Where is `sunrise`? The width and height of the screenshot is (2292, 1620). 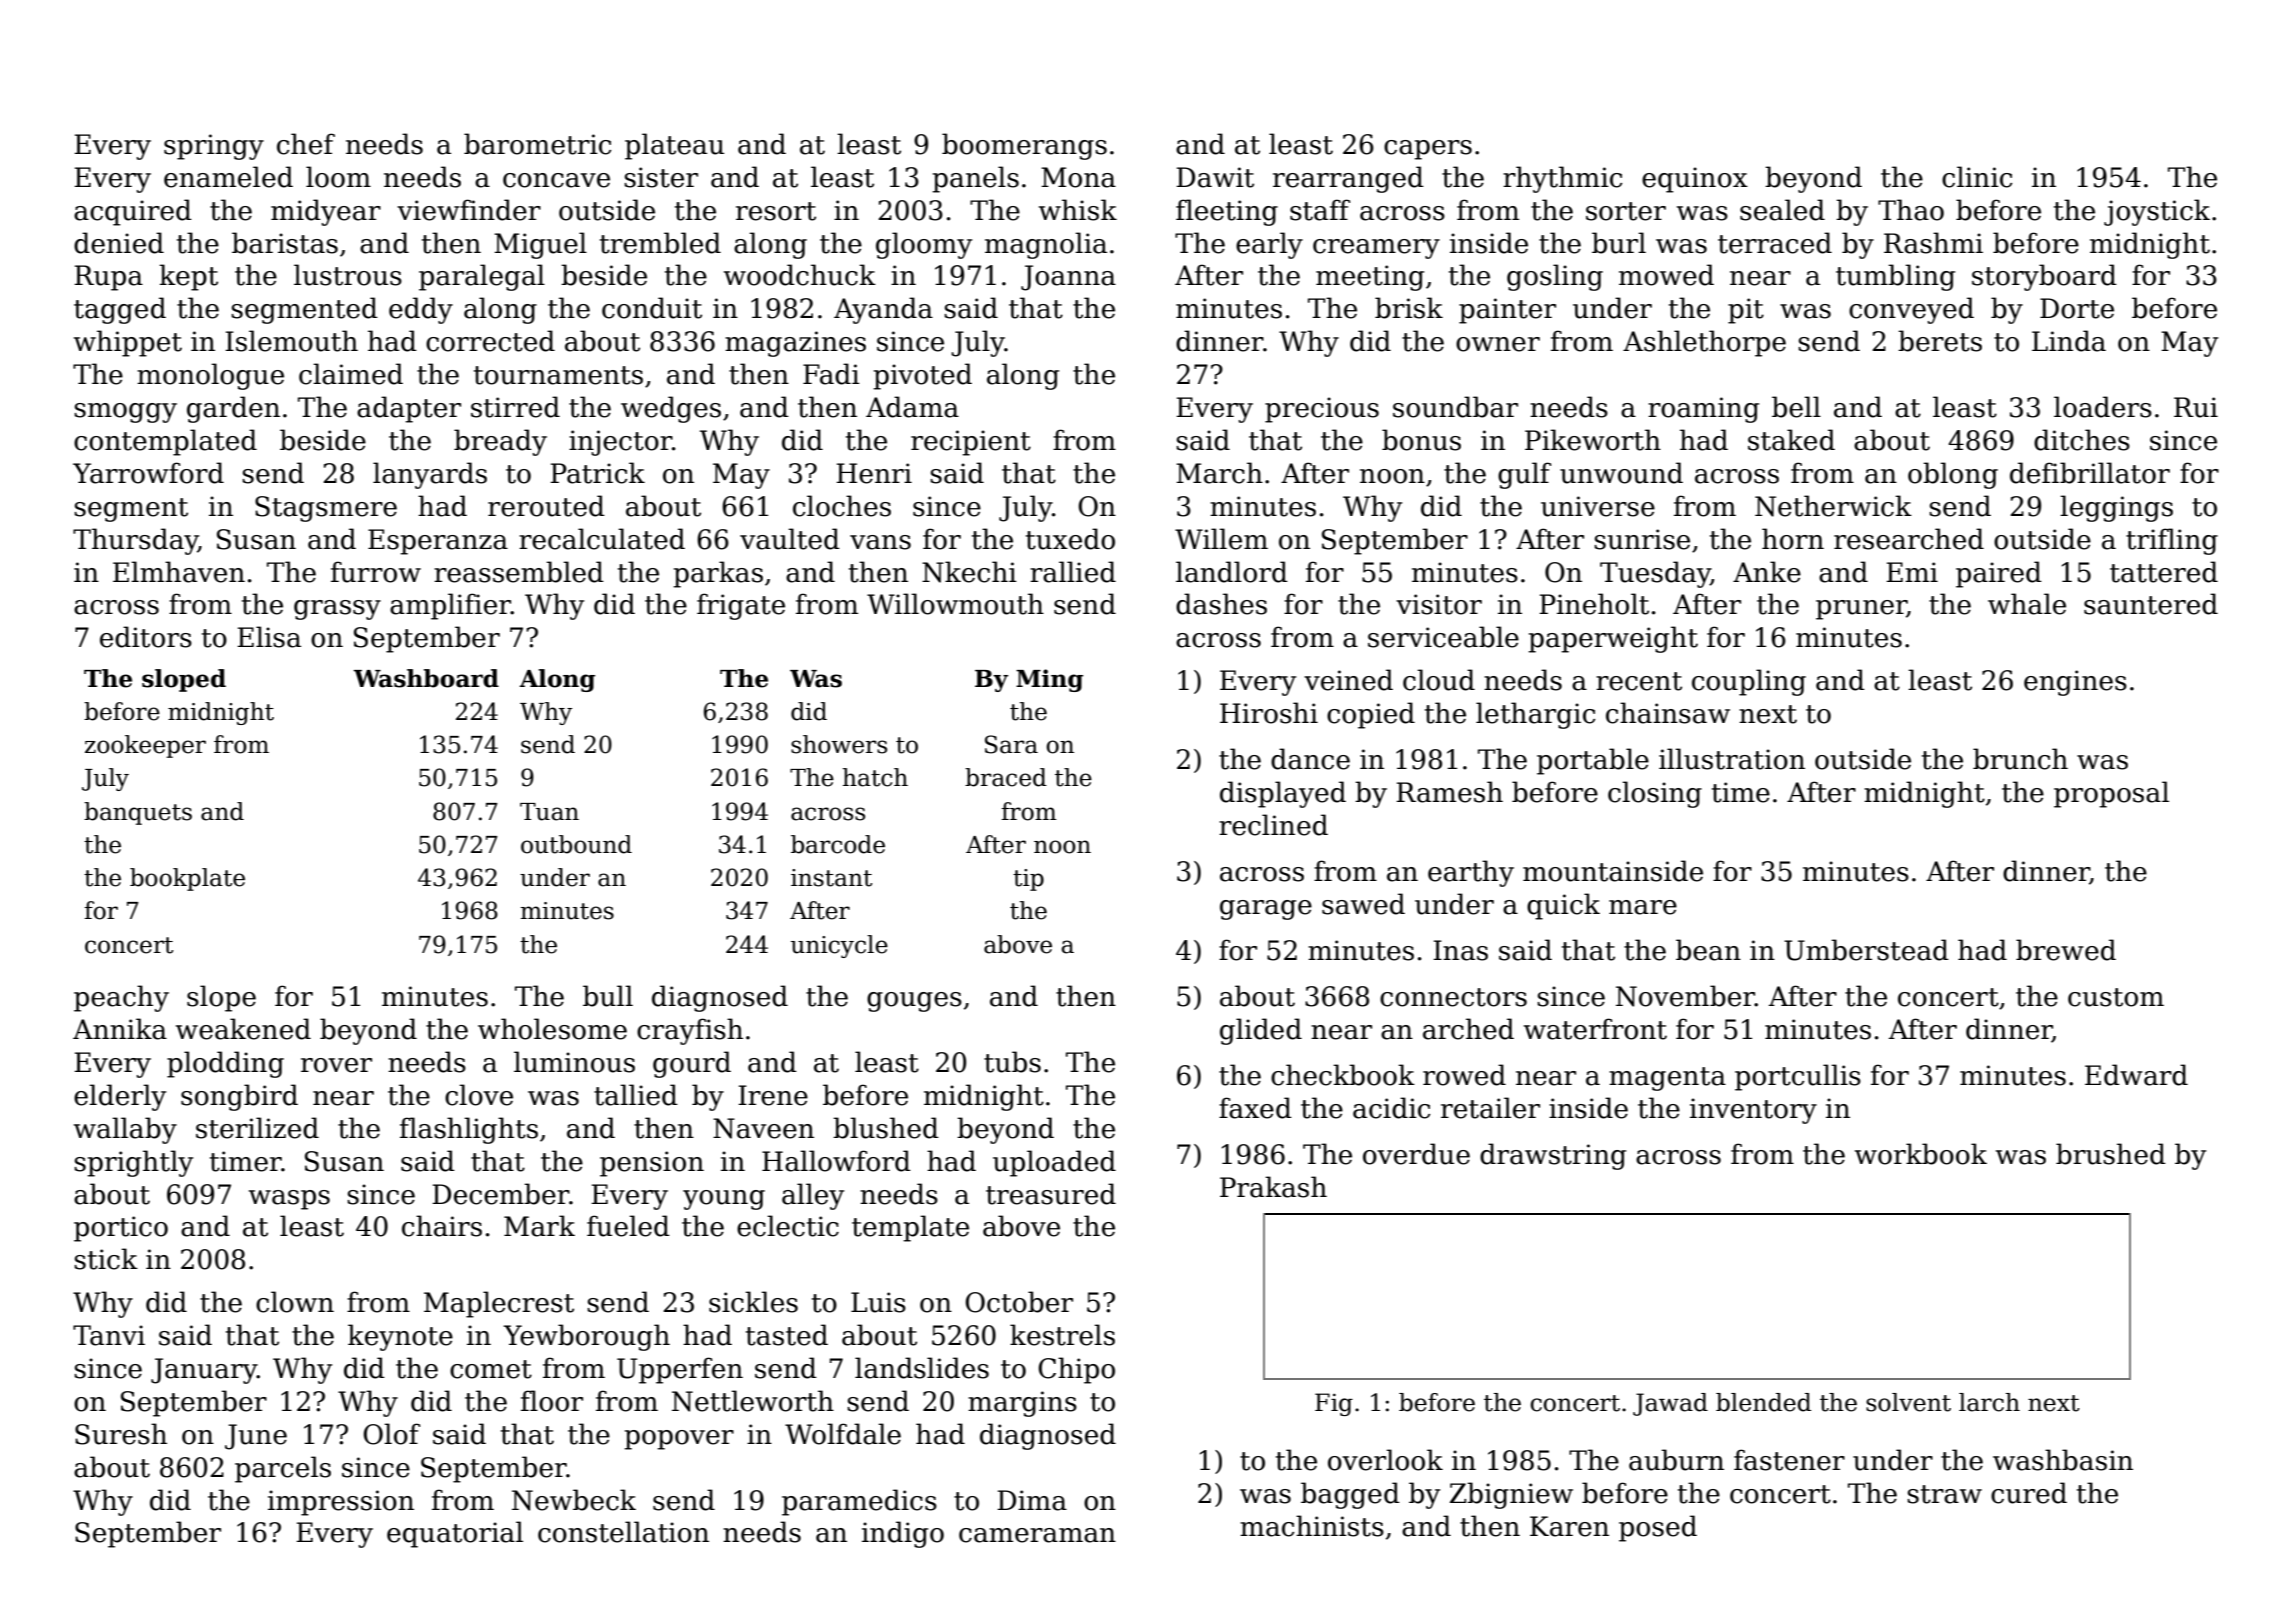 sunrise is located at coordinates (1642, 539).
